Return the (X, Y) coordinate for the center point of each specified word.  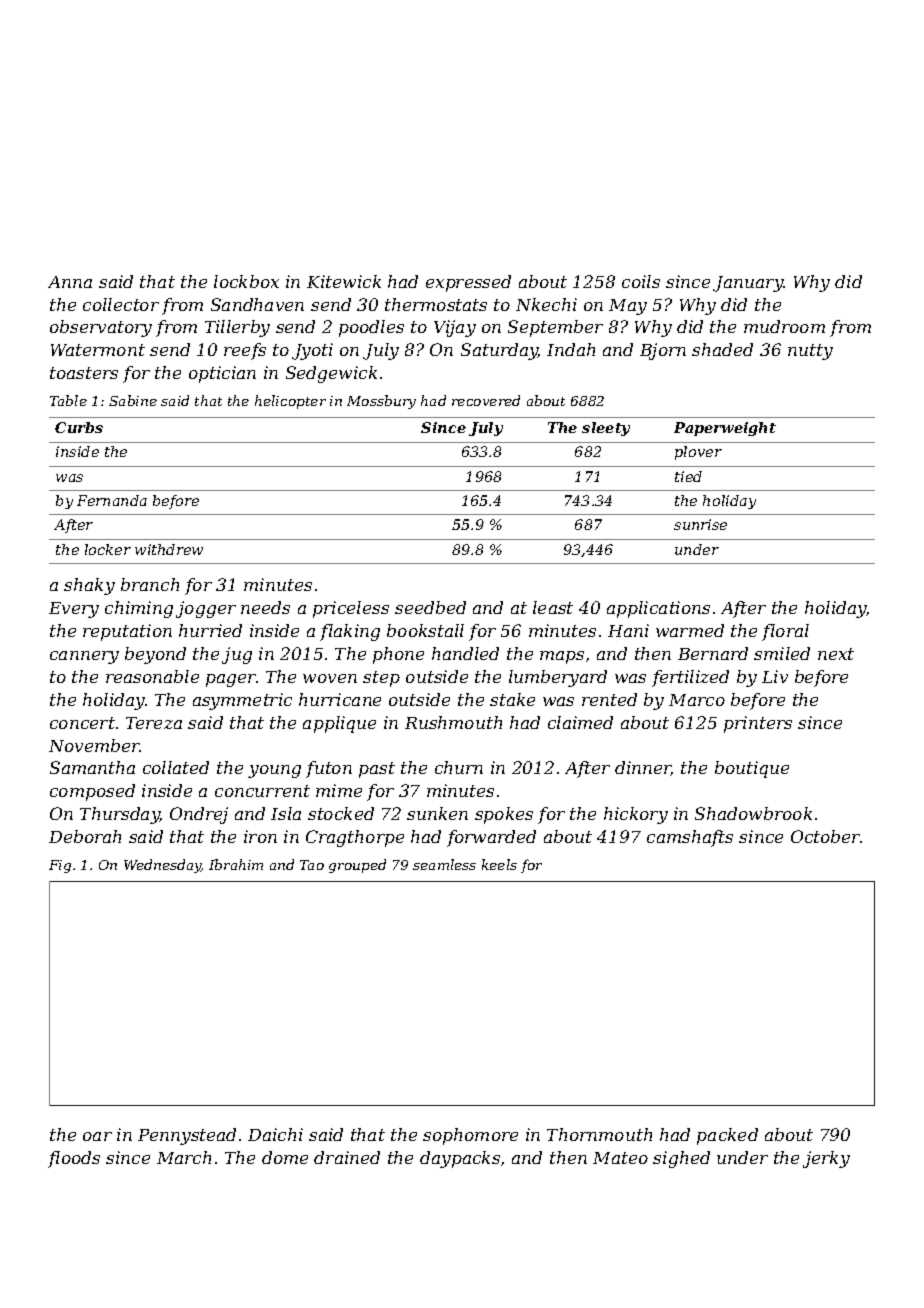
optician (222, 374)
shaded (722, 349)
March (184, 1157)
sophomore (470, 1136)
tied (688, 476)
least (553, 607)
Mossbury (381, 402)
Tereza (154, 723)
